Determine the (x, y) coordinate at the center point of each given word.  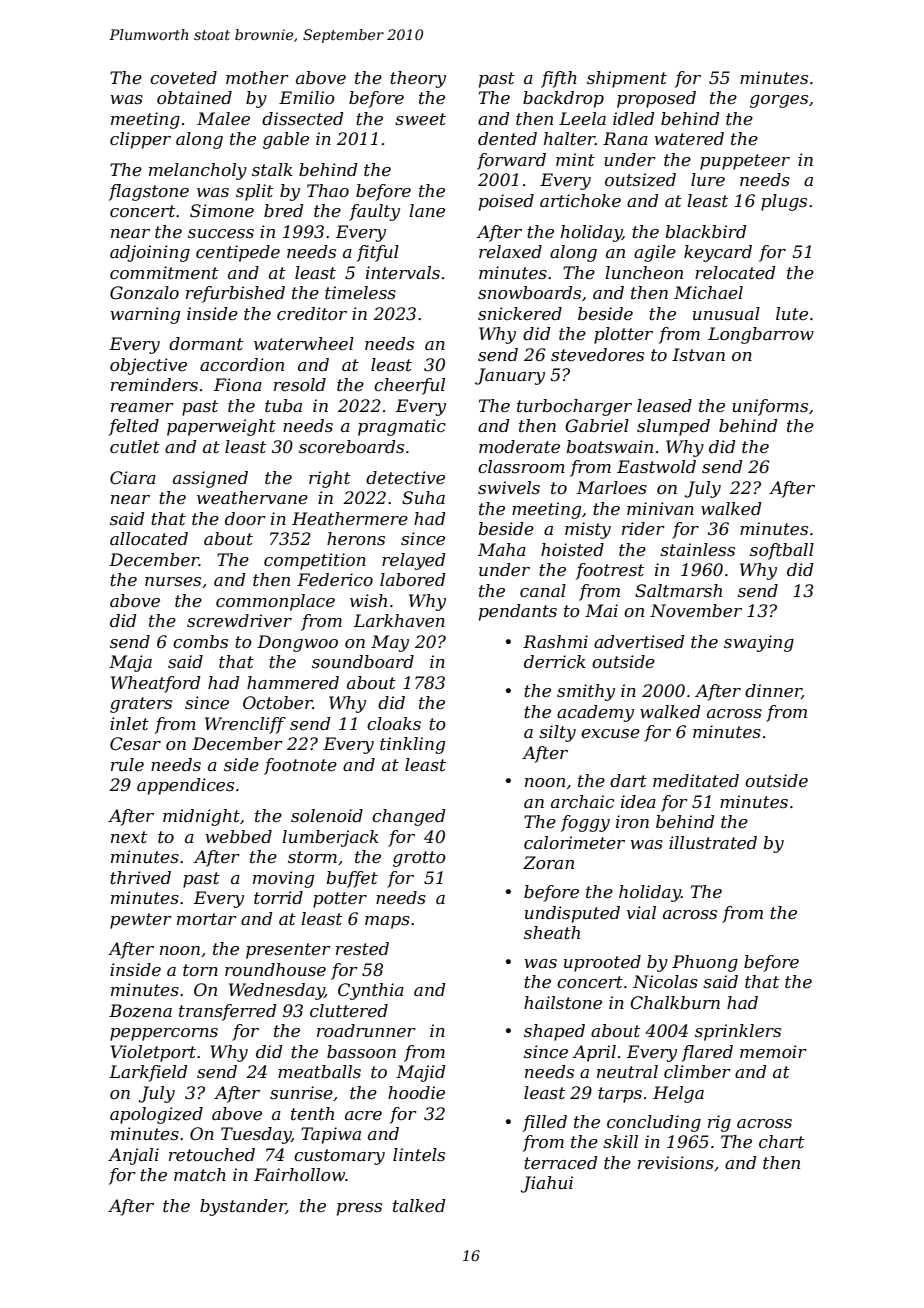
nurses (173, 581)
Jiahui (547, 1184)
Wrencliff (245, 725)
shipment (627, 79)
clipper (140, 140)
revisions (676, 1162)
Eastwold (656, 466)
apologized (156, 1115)
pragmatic (402, 427)
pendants (518, 612)
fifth (559, 79)
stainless (697, 549)
